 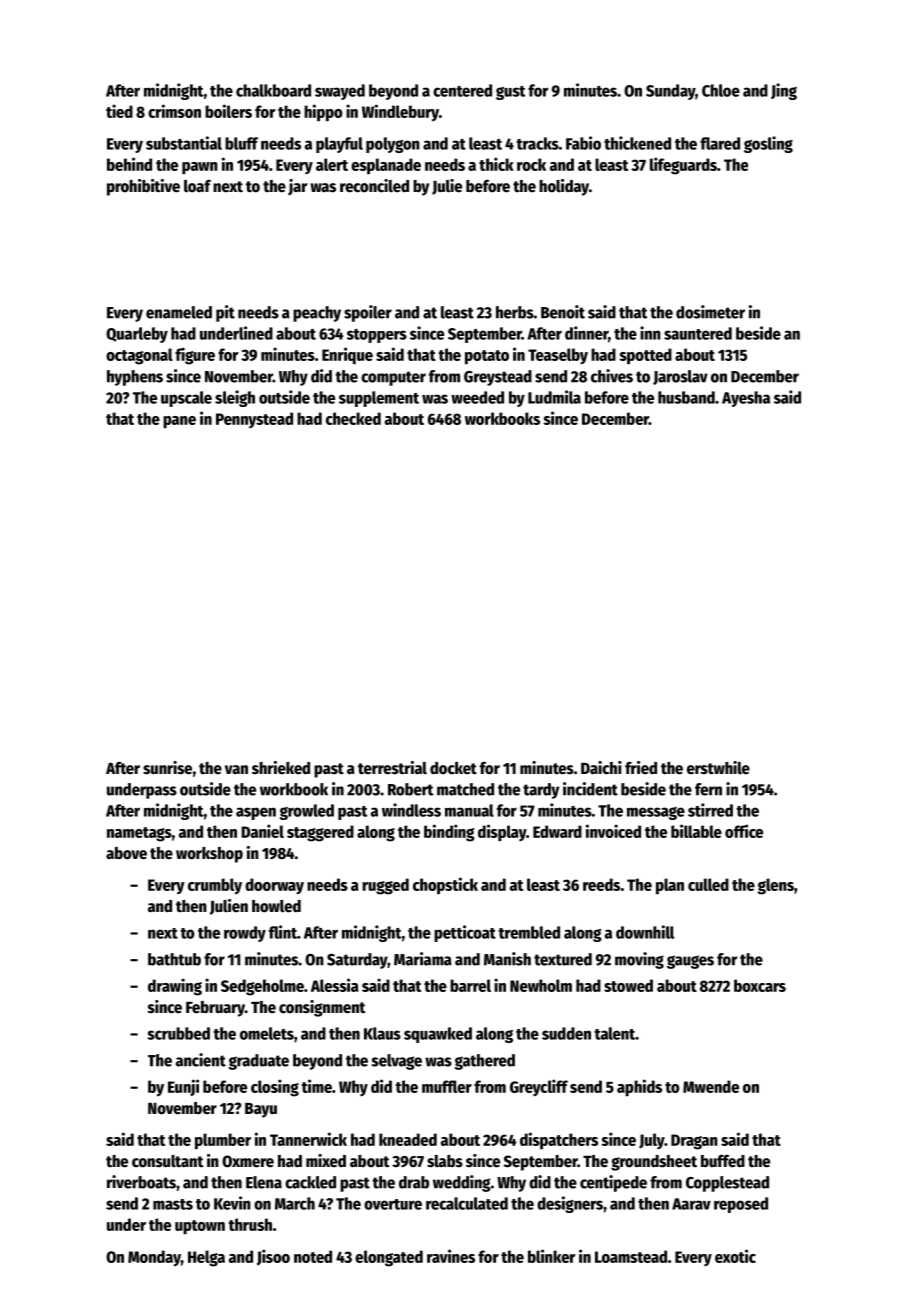 What do you see at coordinates (174, 111) in the screenshot?
I see `crimson` at bounding box center [174, 111].
